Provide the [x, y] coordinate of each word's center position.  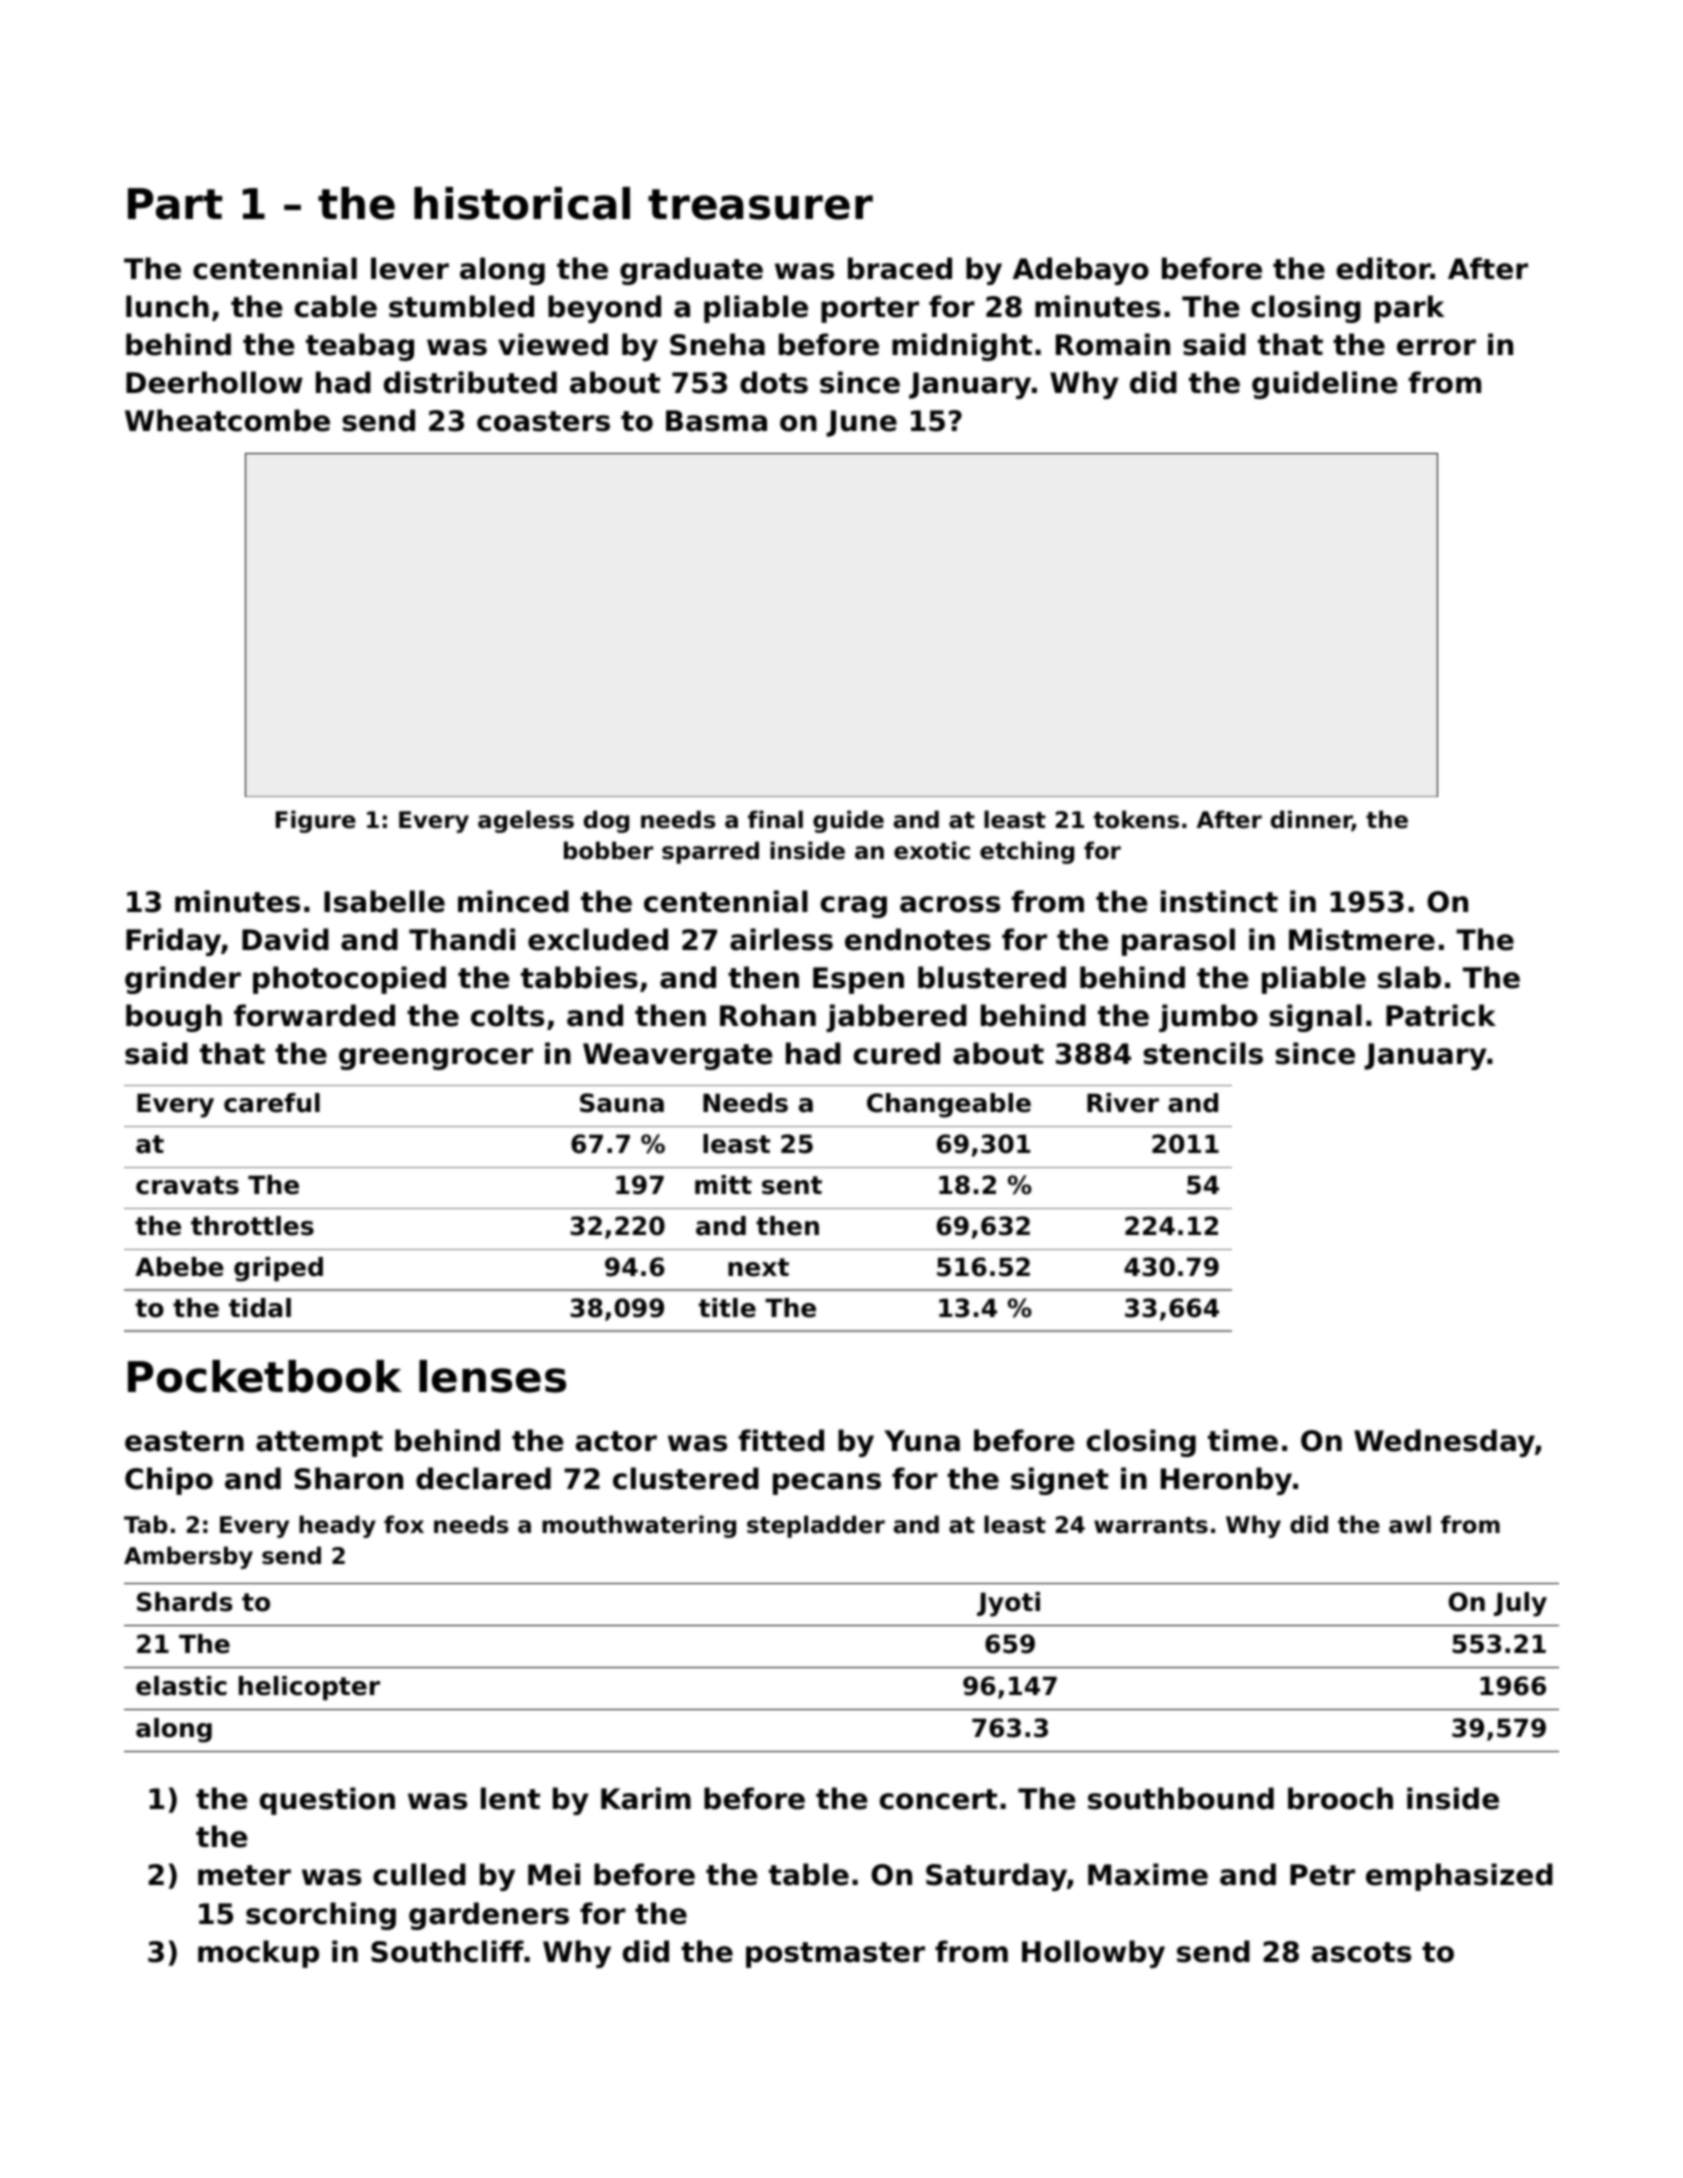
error [1436, 347]
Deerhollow [214, 382]
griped [278, 1269]
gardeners [489, 1916]
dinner [1311, 820]
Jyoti [1008, 1604]
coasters [543, 421]
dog [606, 821]
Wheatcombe [227, 420]
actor [616, 1441]
